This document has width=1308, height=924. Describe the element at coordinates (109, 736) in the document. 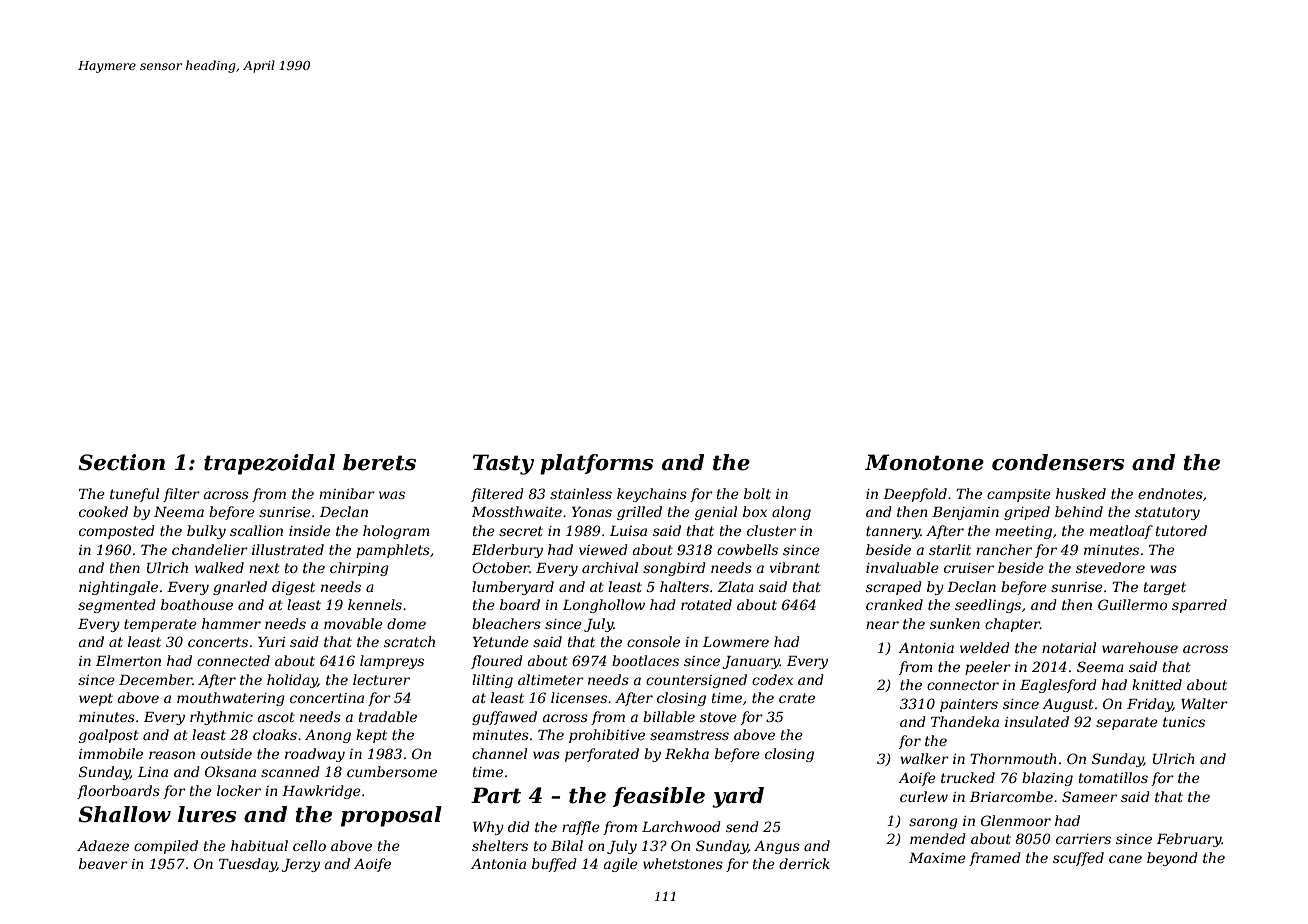

I see `goalpost` at that location.
